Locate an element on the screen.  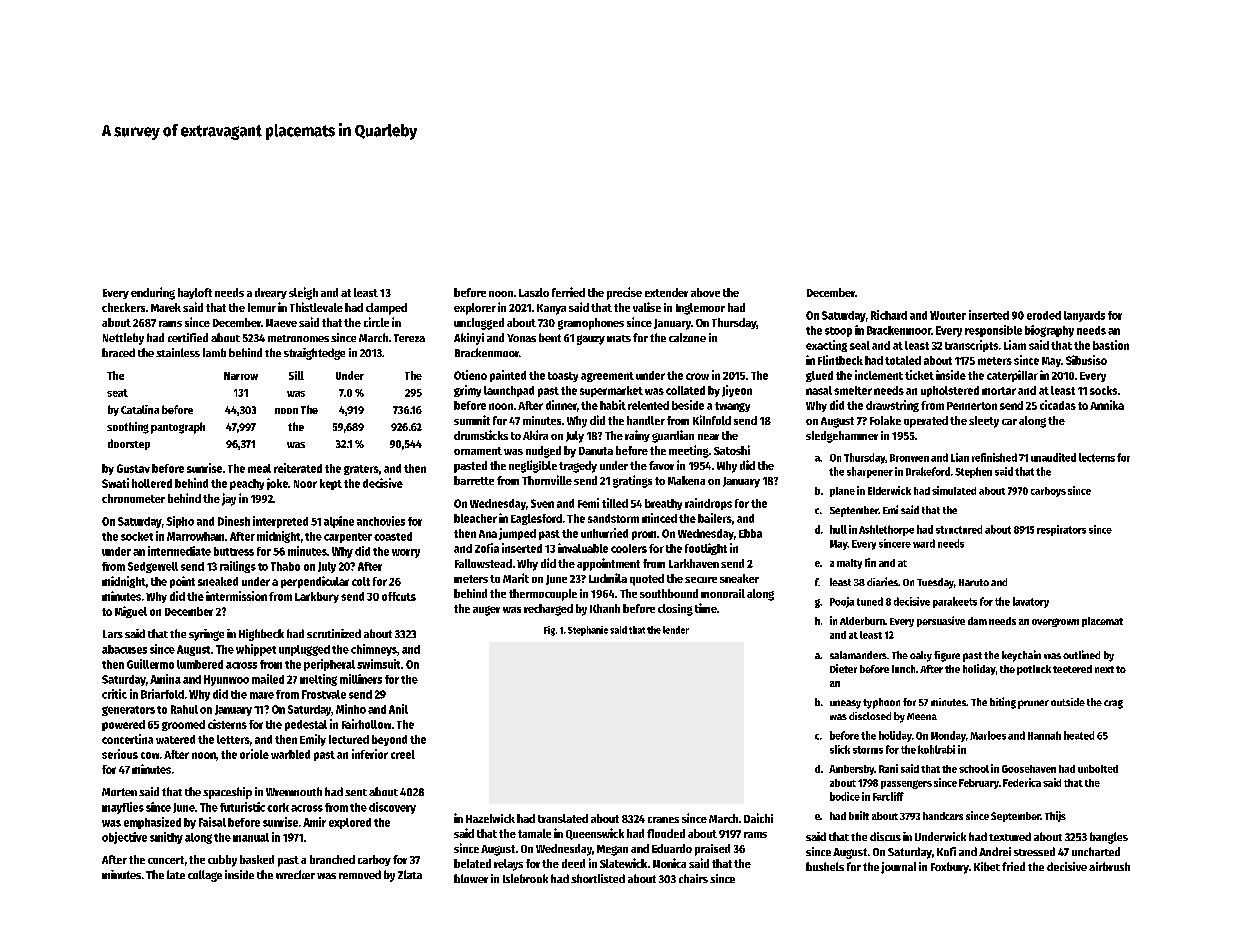
chronometer is located at coordinates (133, 498).
